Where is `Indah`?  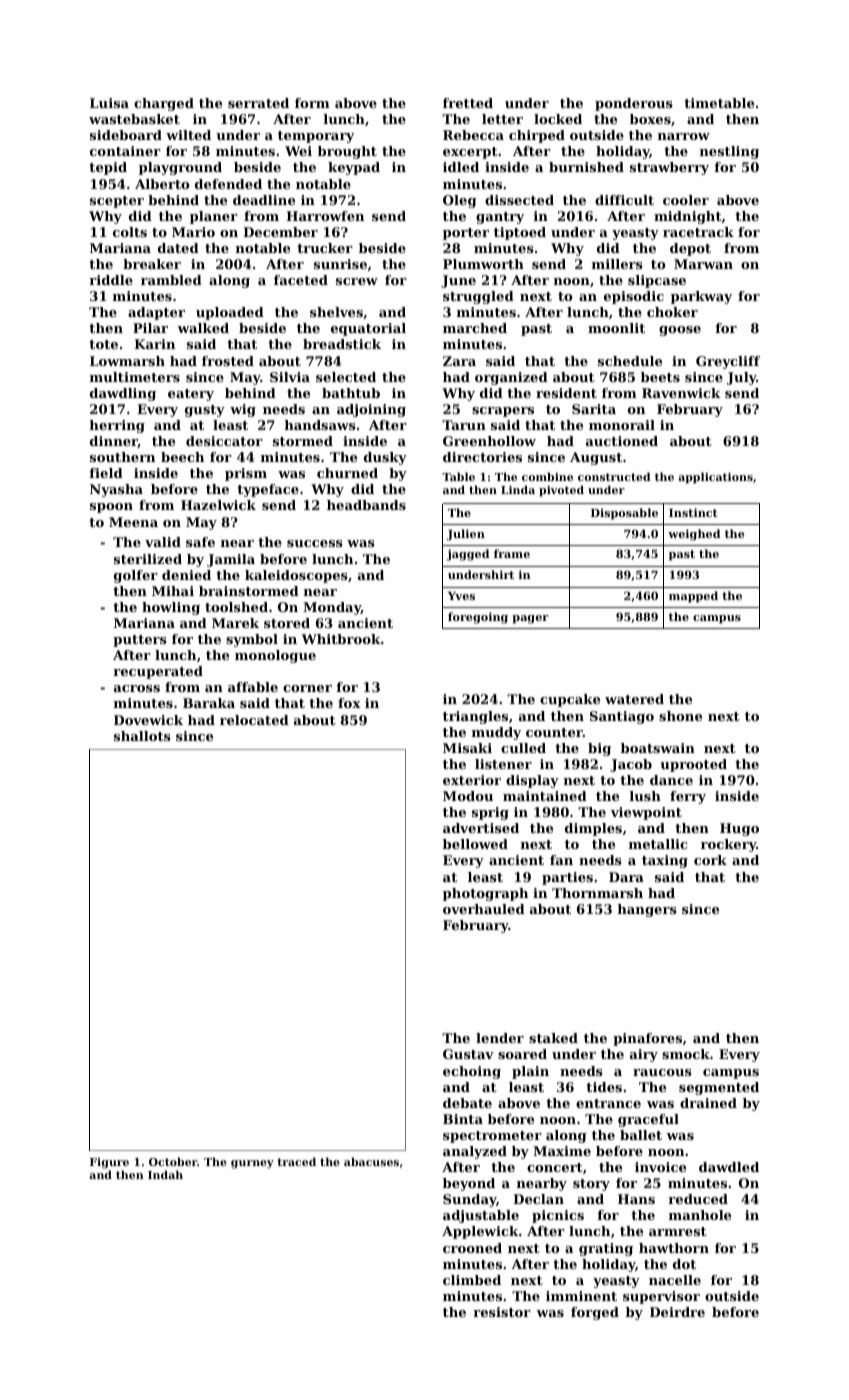
Indah is located at coordinates (165, 1174).
